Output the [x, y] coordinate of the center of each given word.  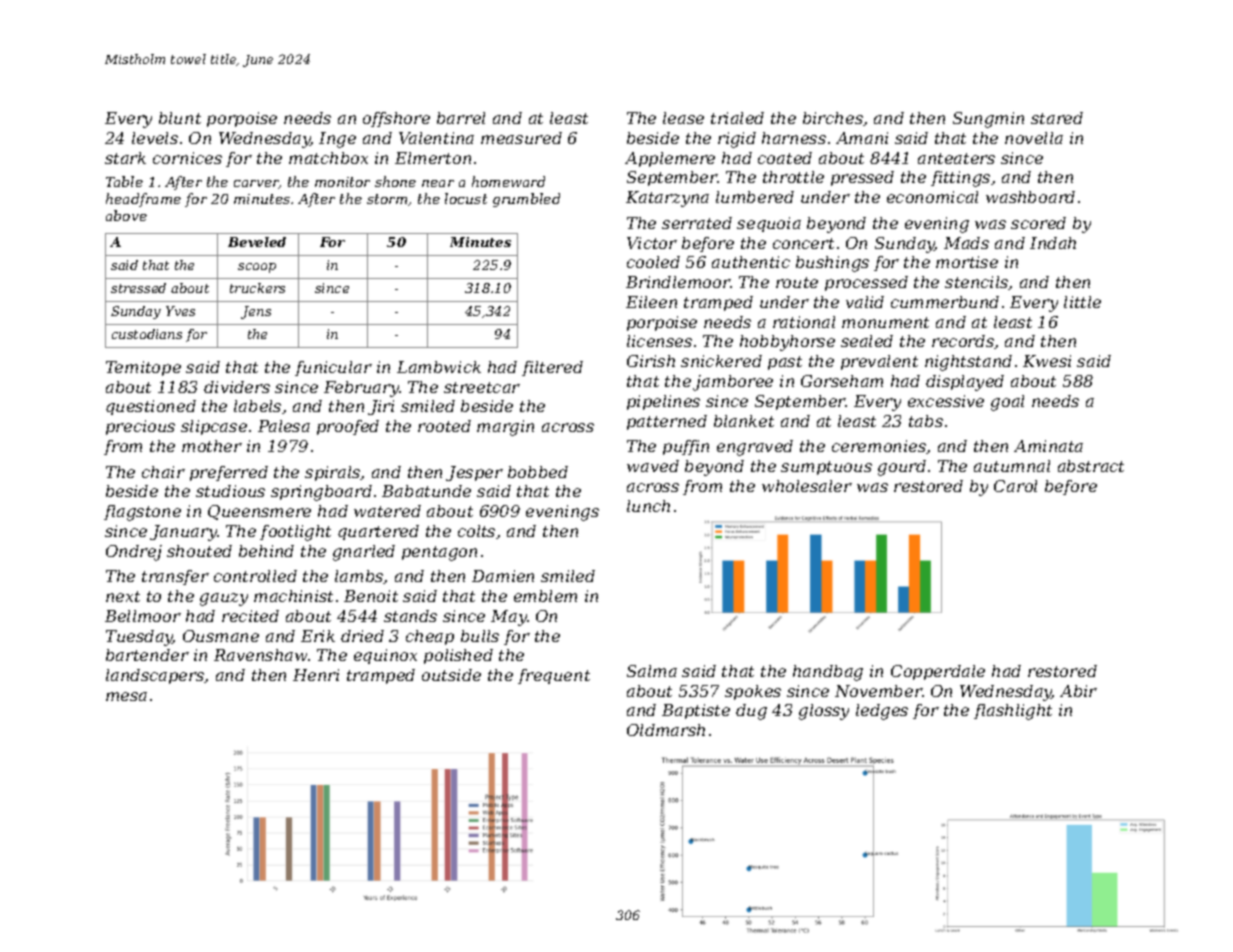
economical [932, 197]
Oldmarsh [666, 730]
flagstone [142, 513]
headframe [143, 200]
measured [521, 138]
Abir [1078, 691]
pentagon [439, 553]
